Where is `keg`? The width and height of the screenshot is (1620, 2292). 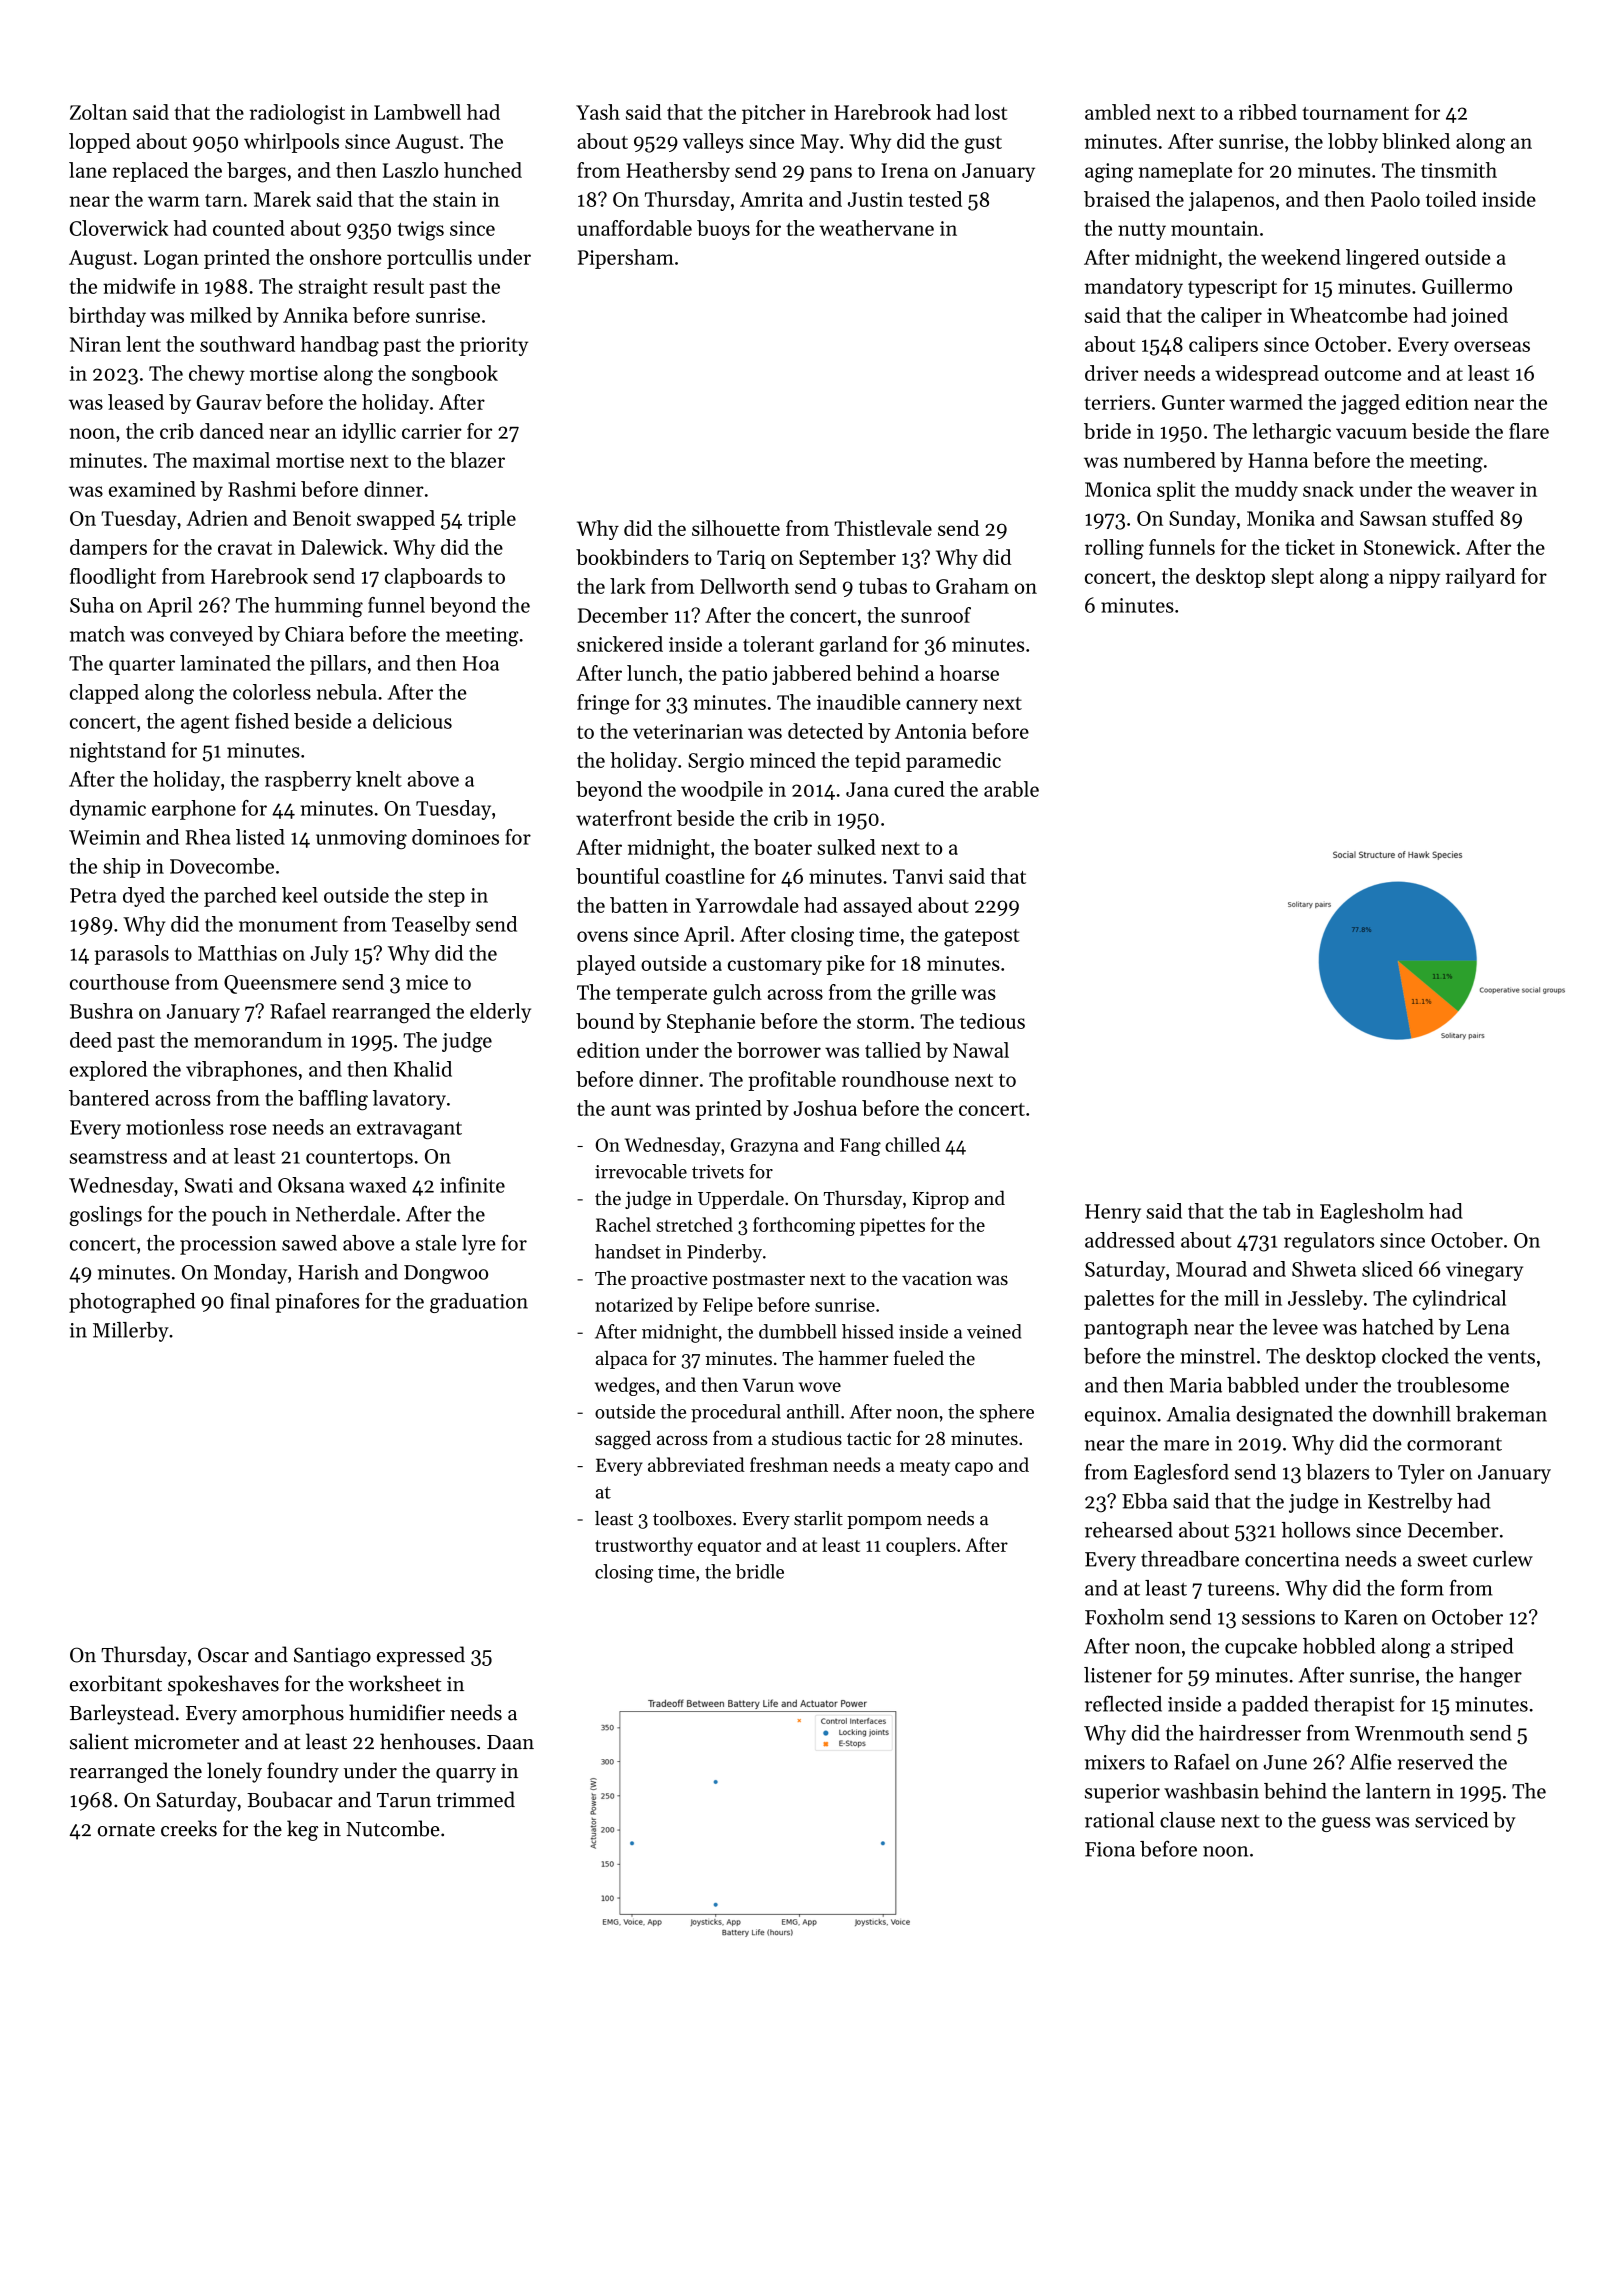
keg is located at coordinates (302, 1830).
